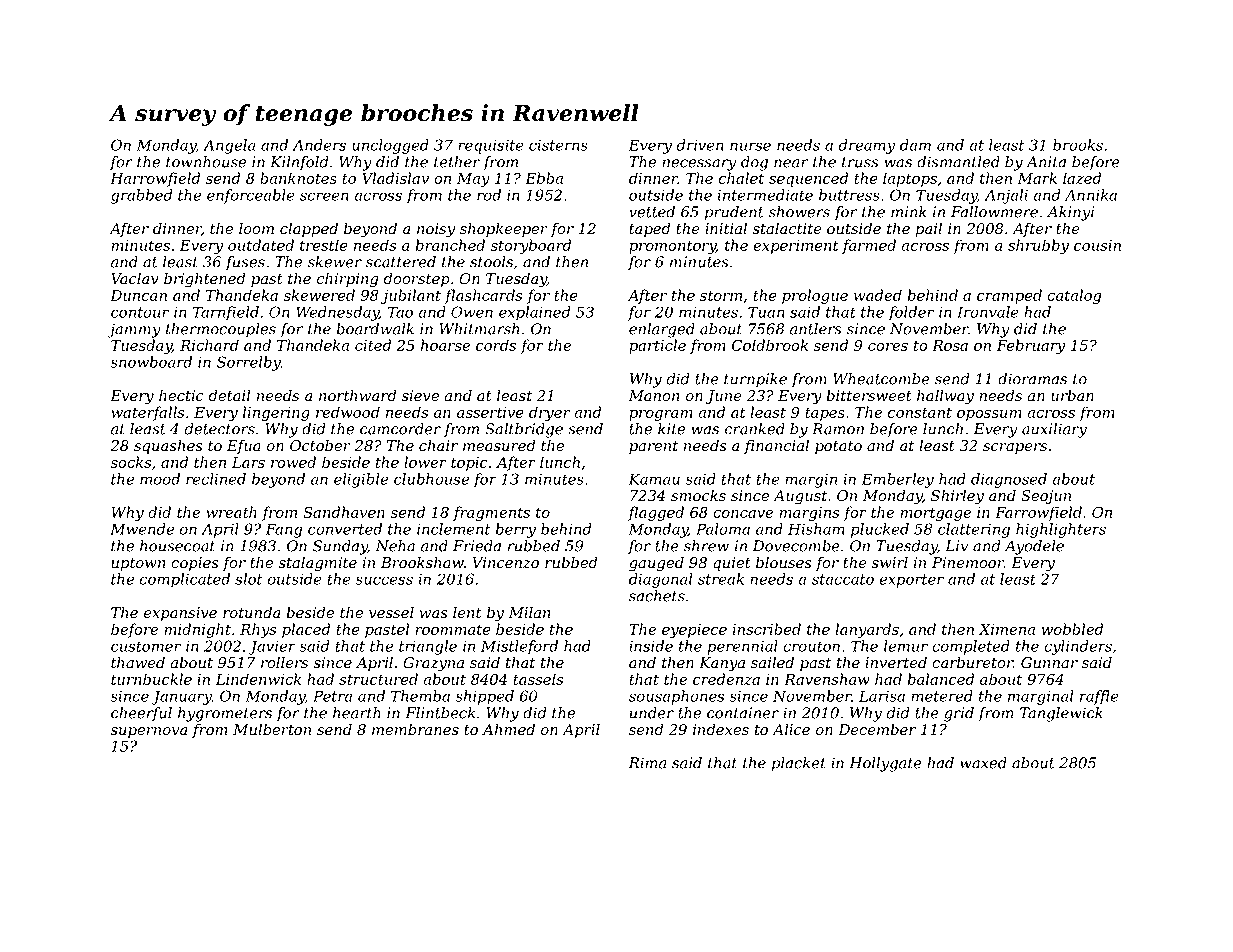  I want to click on supernova, so click(149, 732).
